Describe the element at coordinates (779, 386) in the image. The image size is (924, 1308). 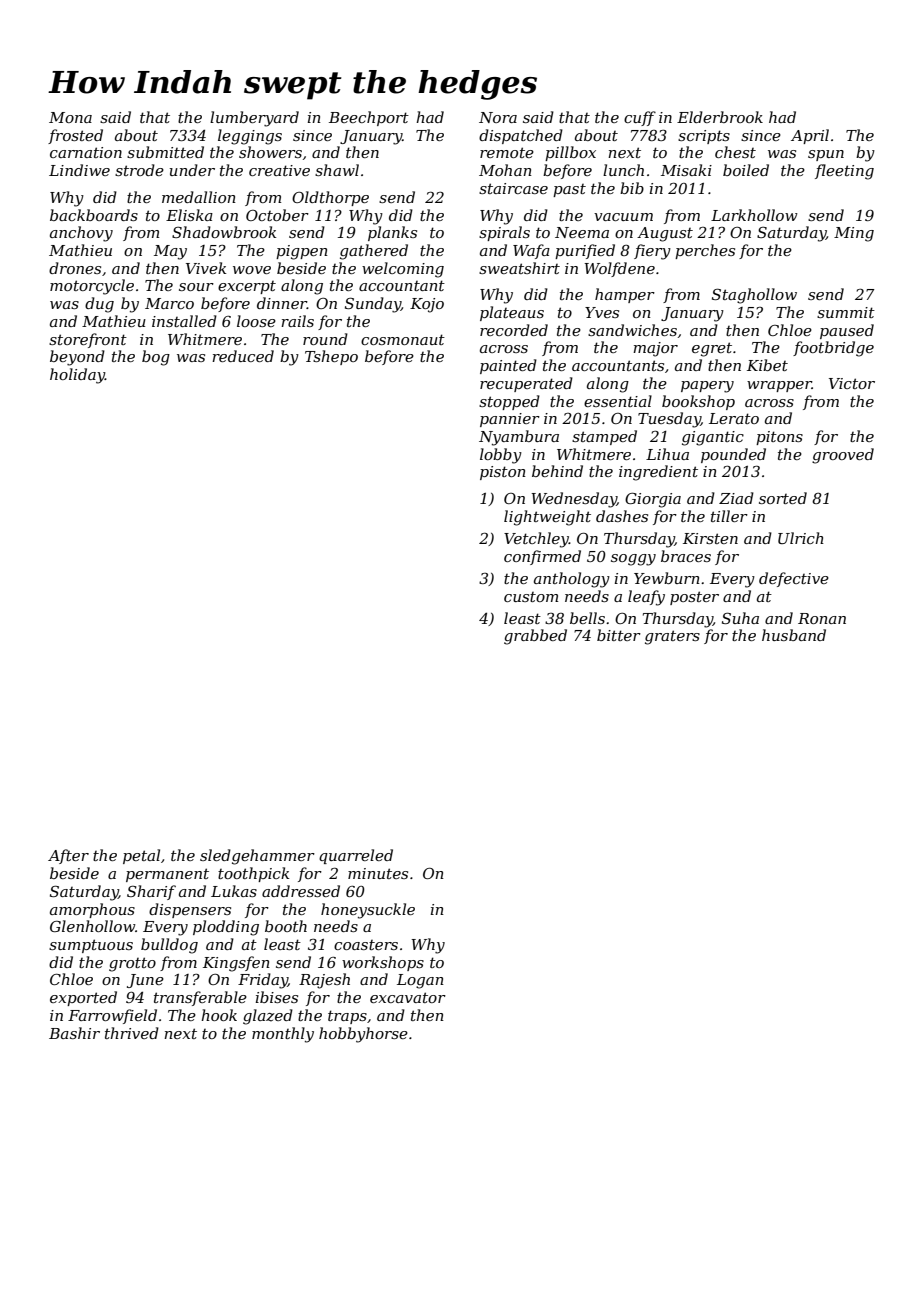
I see `wrapper` at that location.
